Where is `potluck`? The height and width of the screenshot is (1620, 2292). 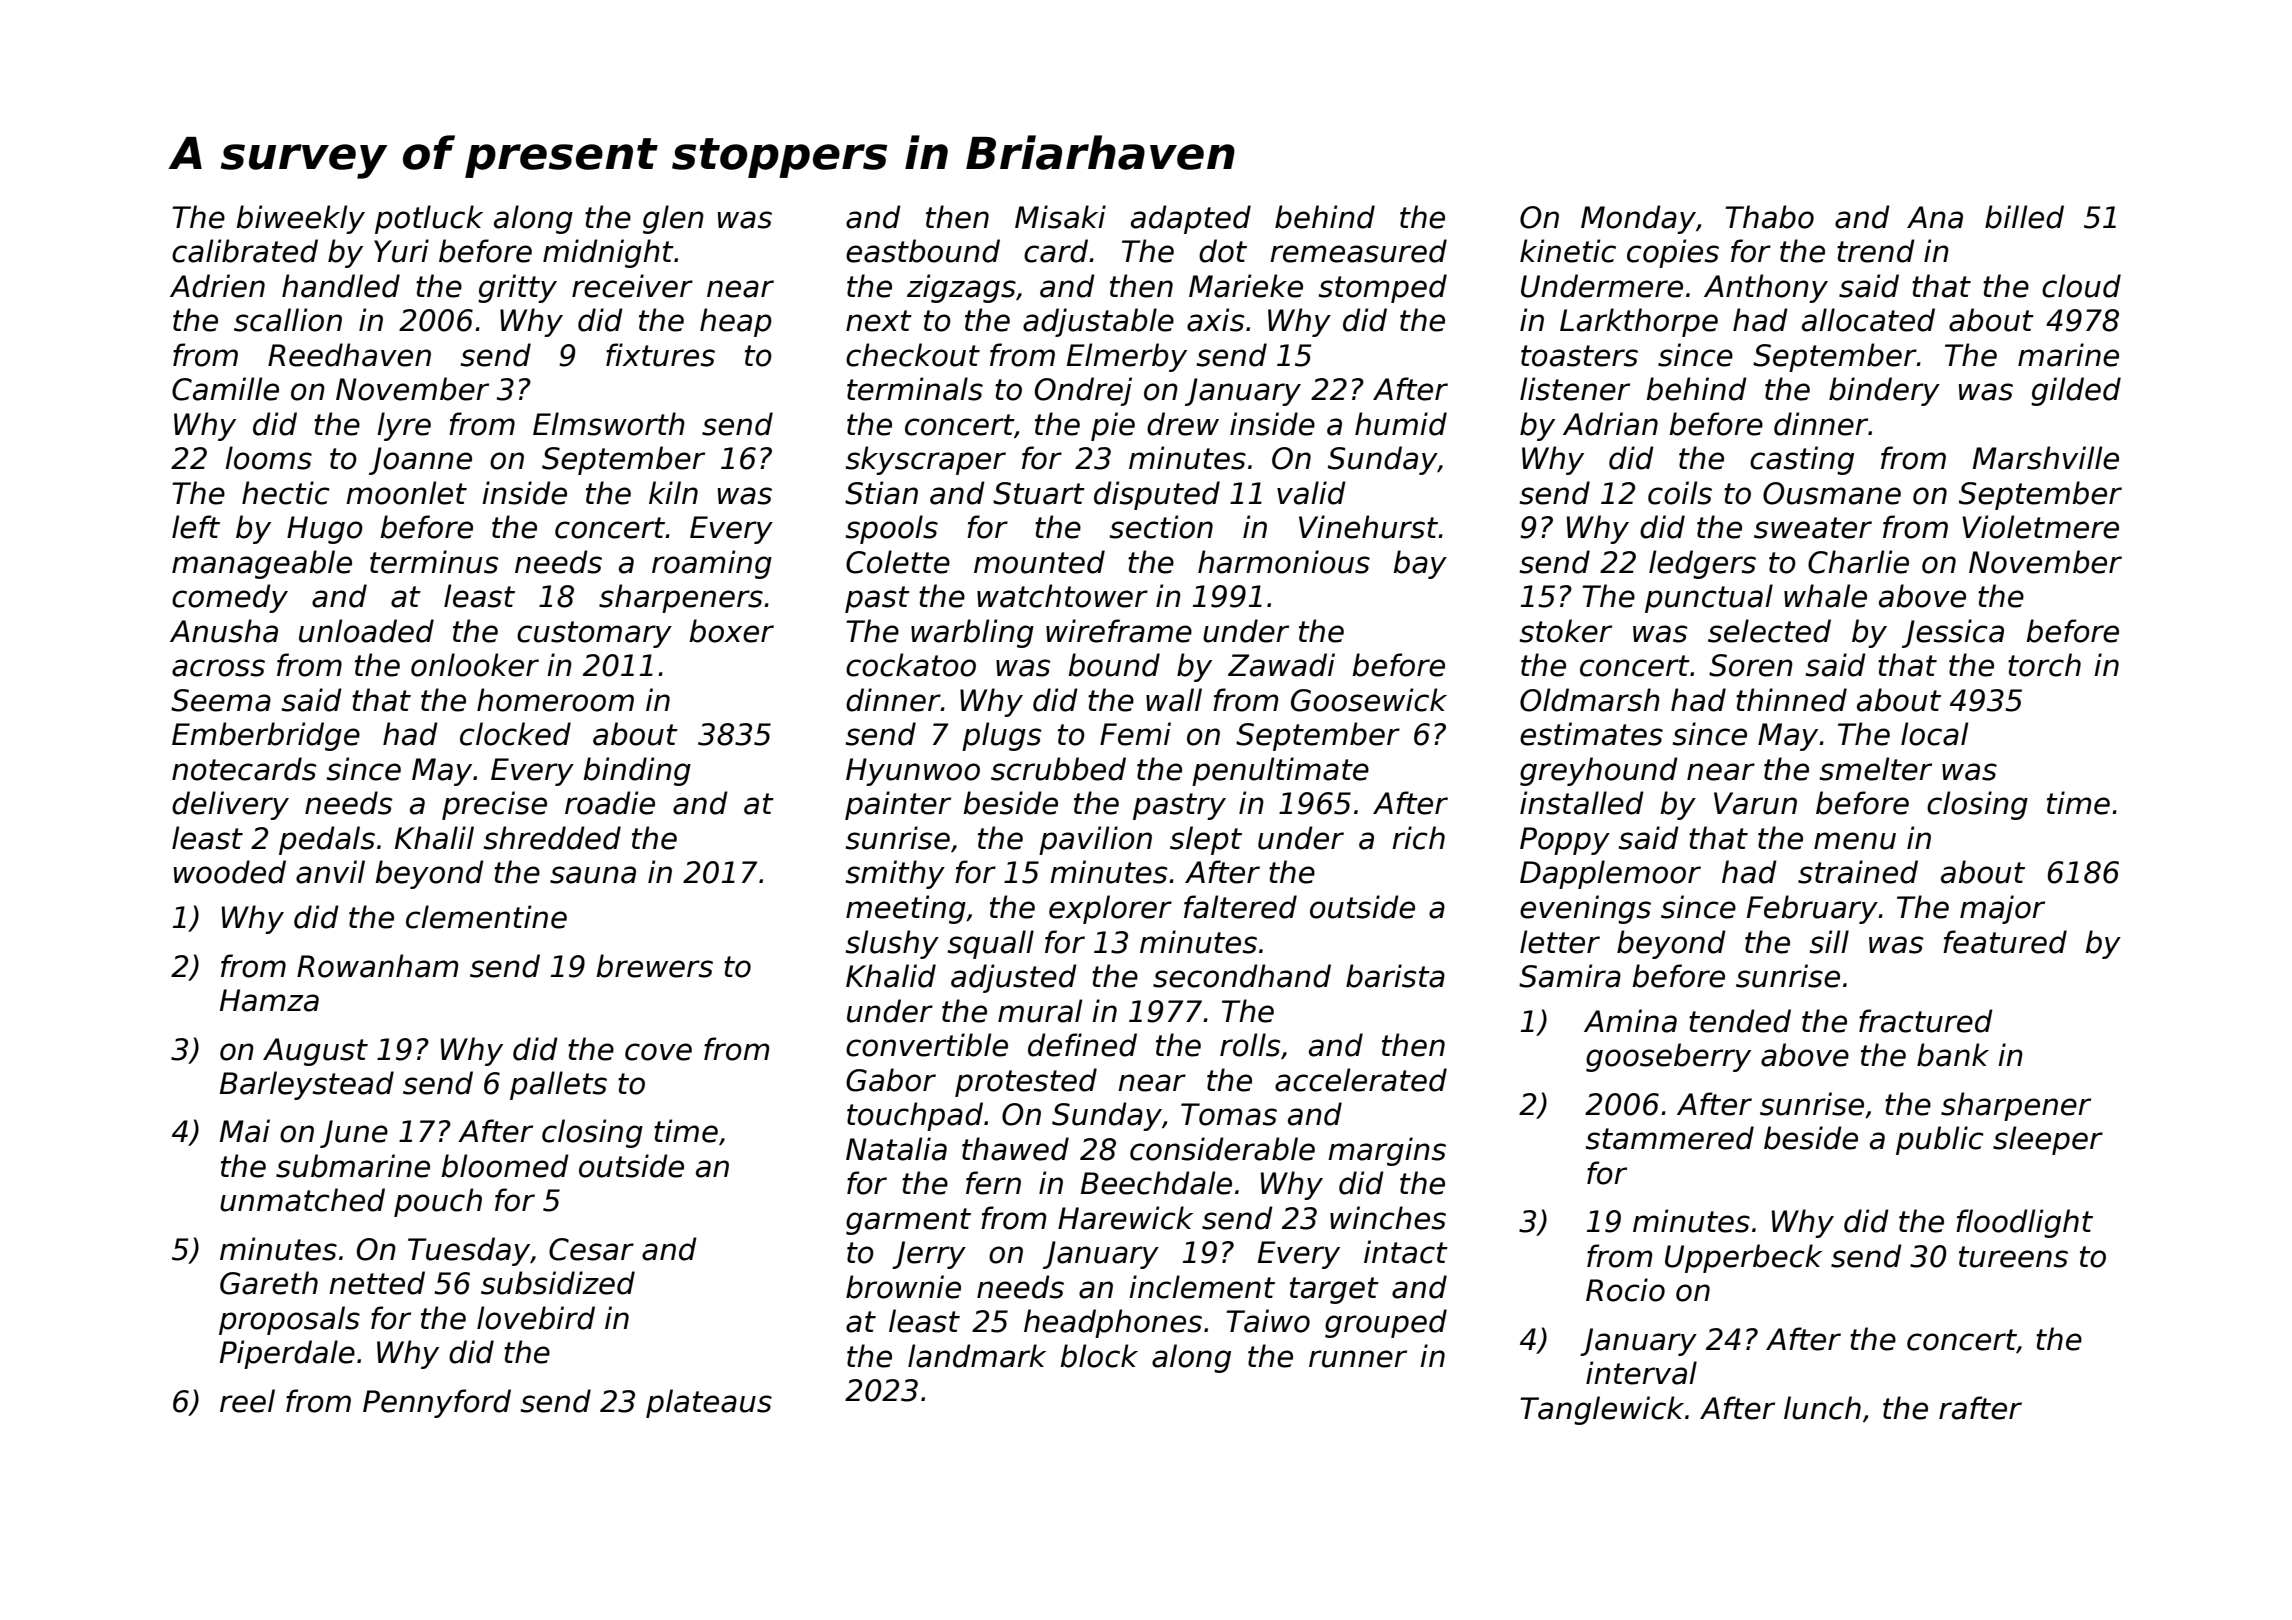
potluck is located at coordinates (429, 219).
